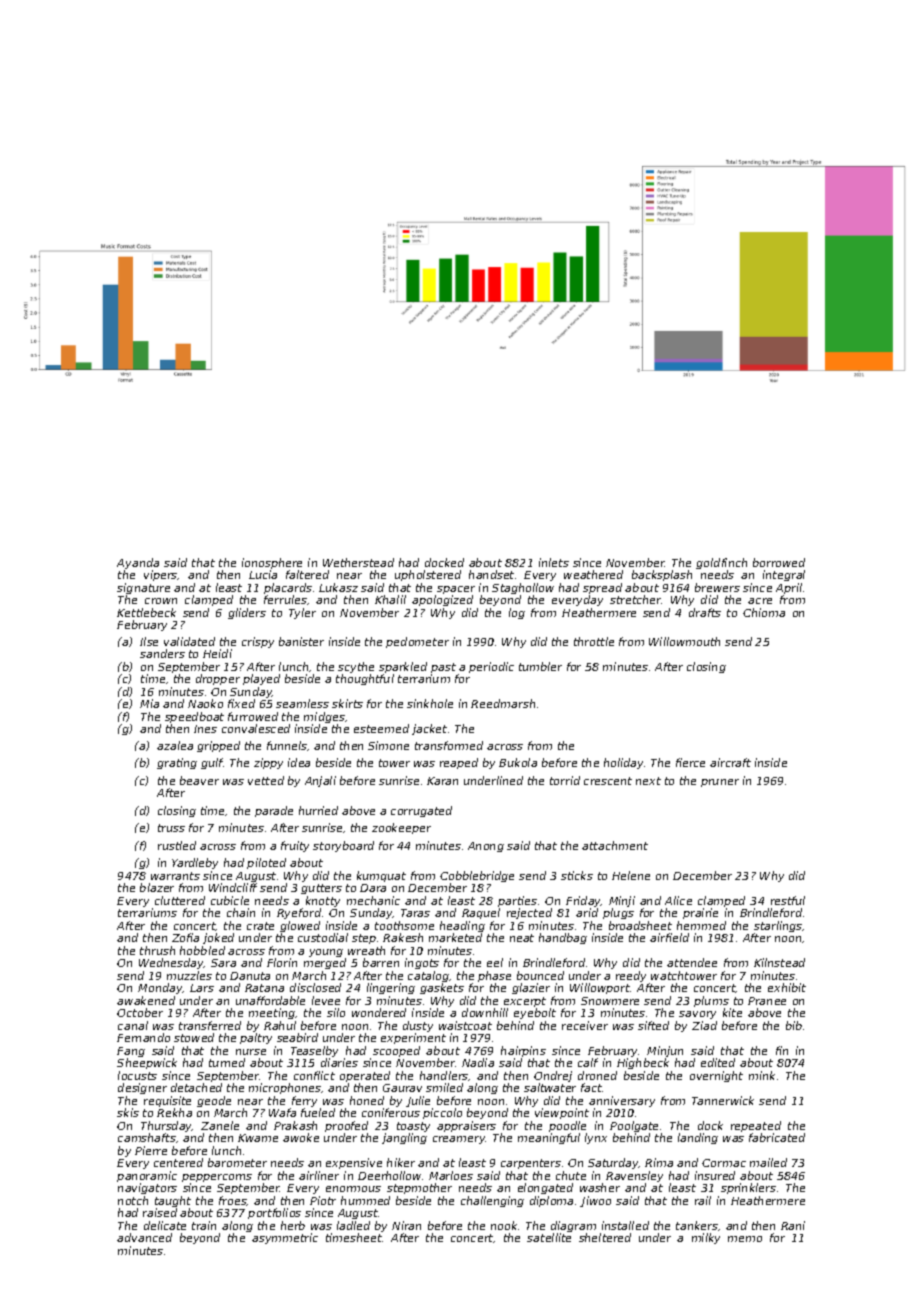 The image size is (924, 1308). I want to click on memo, so click(745, 1239).
